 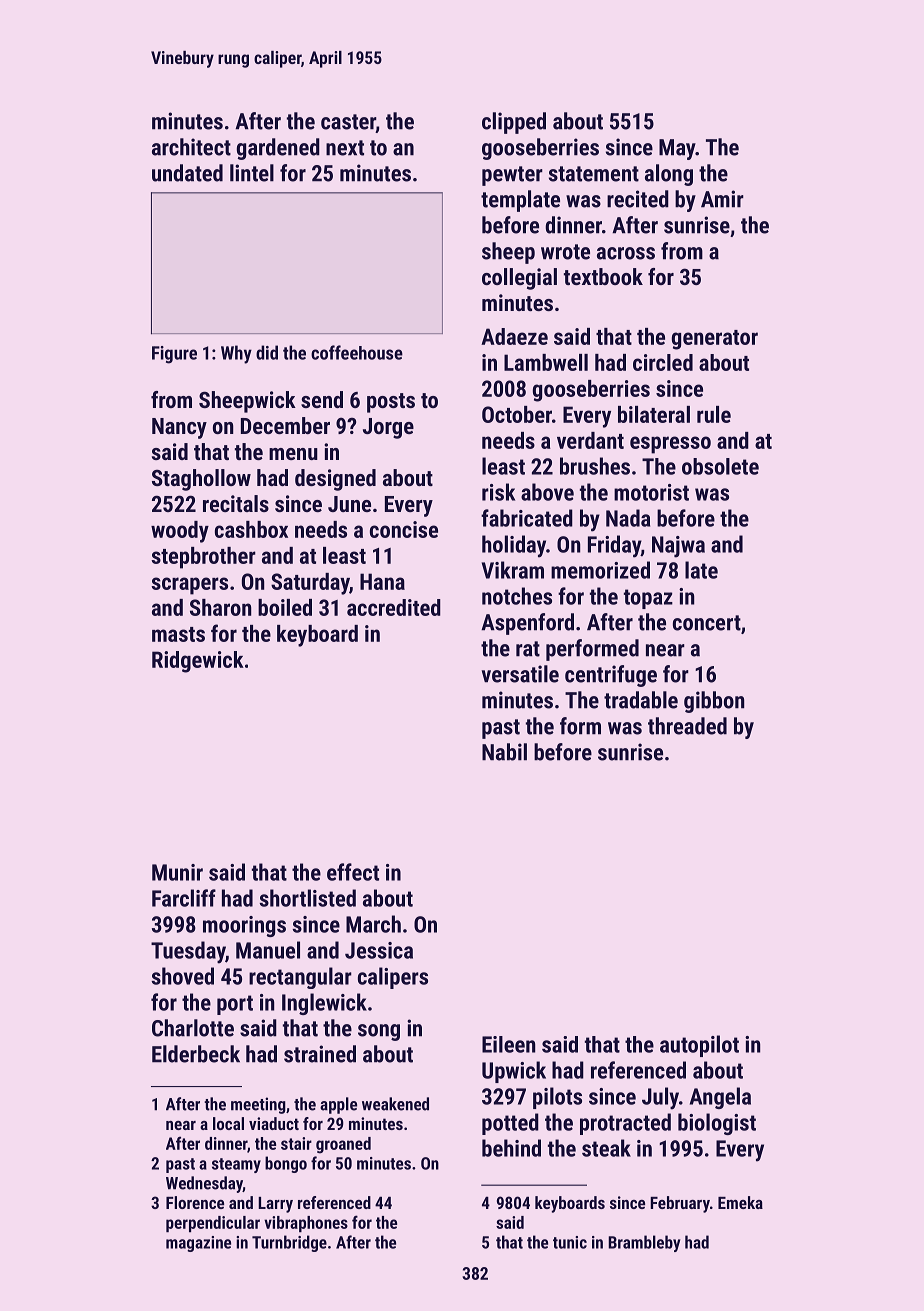 I want to click on Emeka, so click(x=740, y=1202).
